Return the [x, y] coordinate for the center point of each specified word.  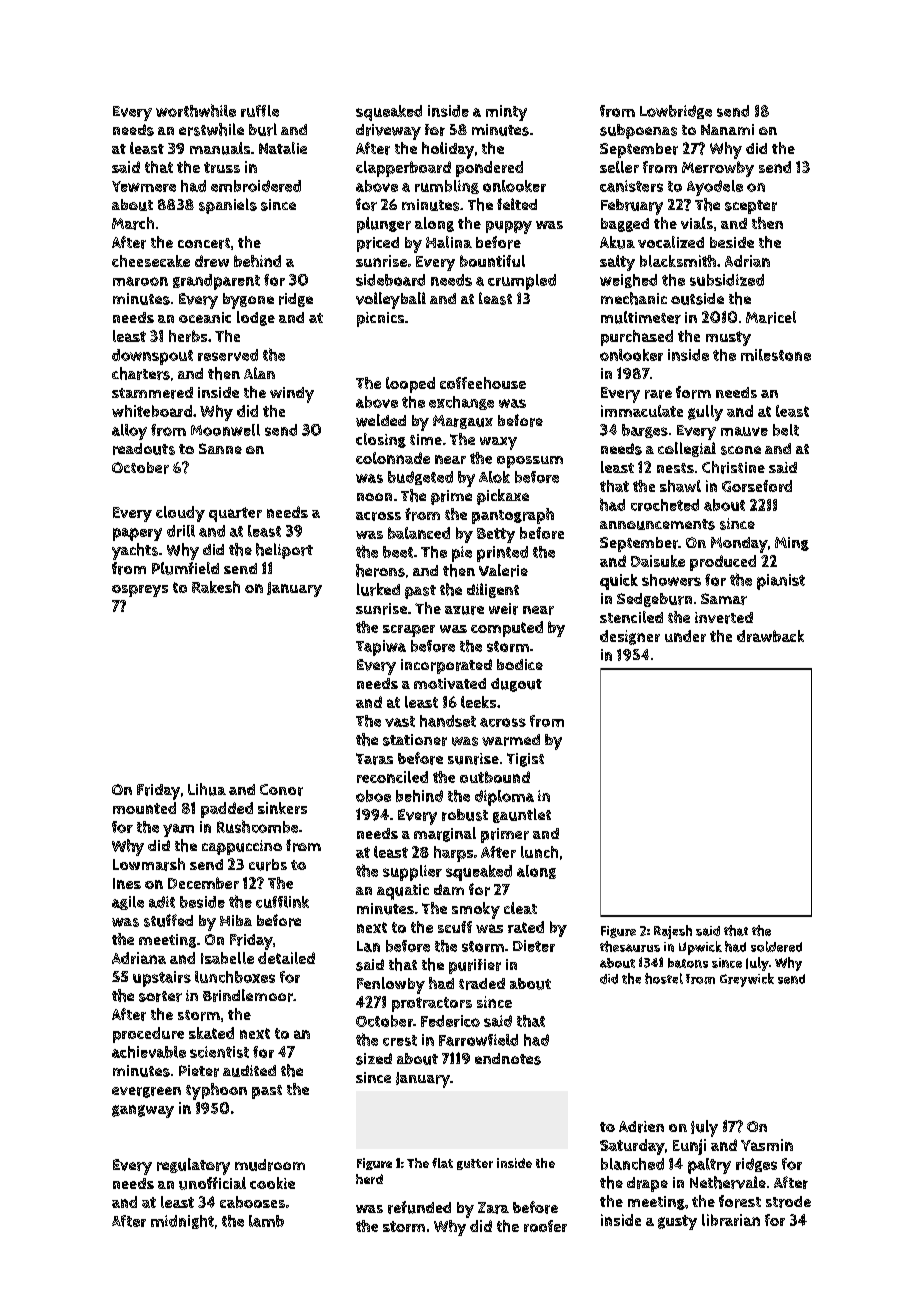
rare [658, 394]
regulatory [193, 1166]
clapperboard [403, 169]
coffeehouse [483, 383]
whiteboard [152, 411]
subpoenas [638, 131]
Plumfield [185, 568]
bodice [520, 664]
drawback [770, 636]
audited [249, 1071]
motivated [450, 683]
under [685, 636]
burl [263, 129]
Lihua [207, 789]
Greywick [747, 980]
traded [482, 984]
